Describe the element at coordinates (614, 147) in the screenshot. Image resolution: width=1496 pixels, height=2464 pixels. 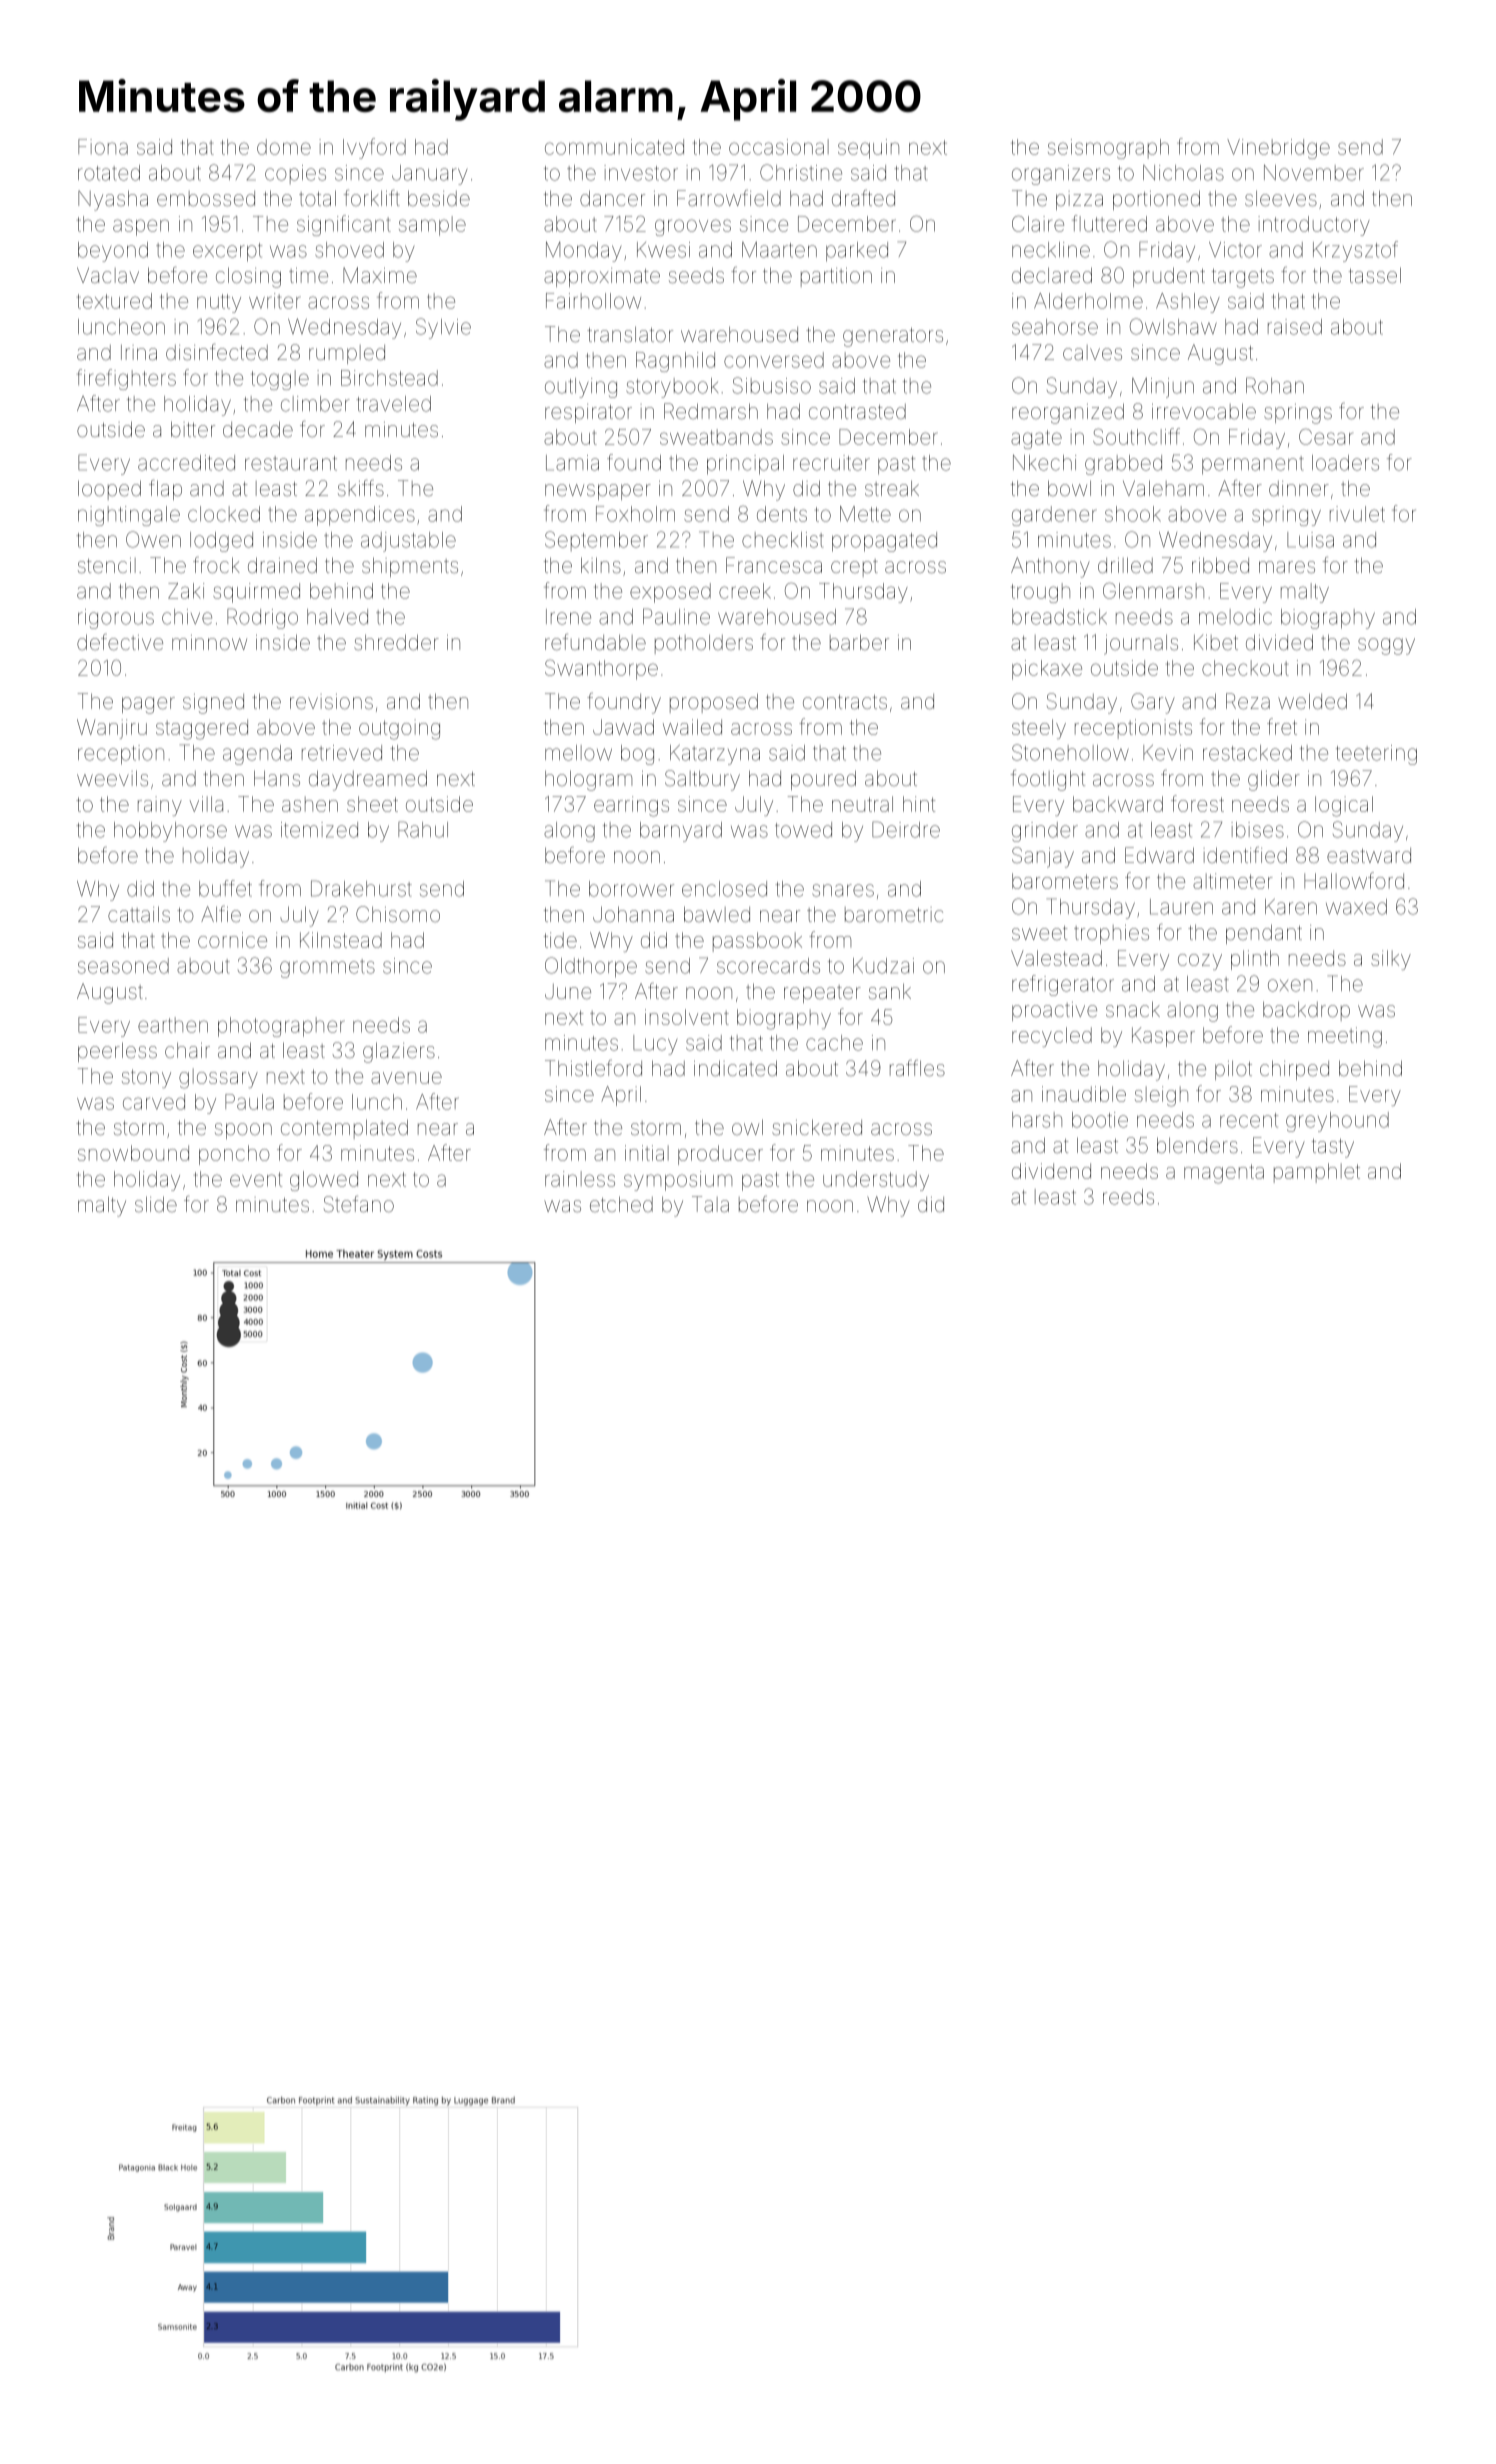
I see `communicated` at that location.
